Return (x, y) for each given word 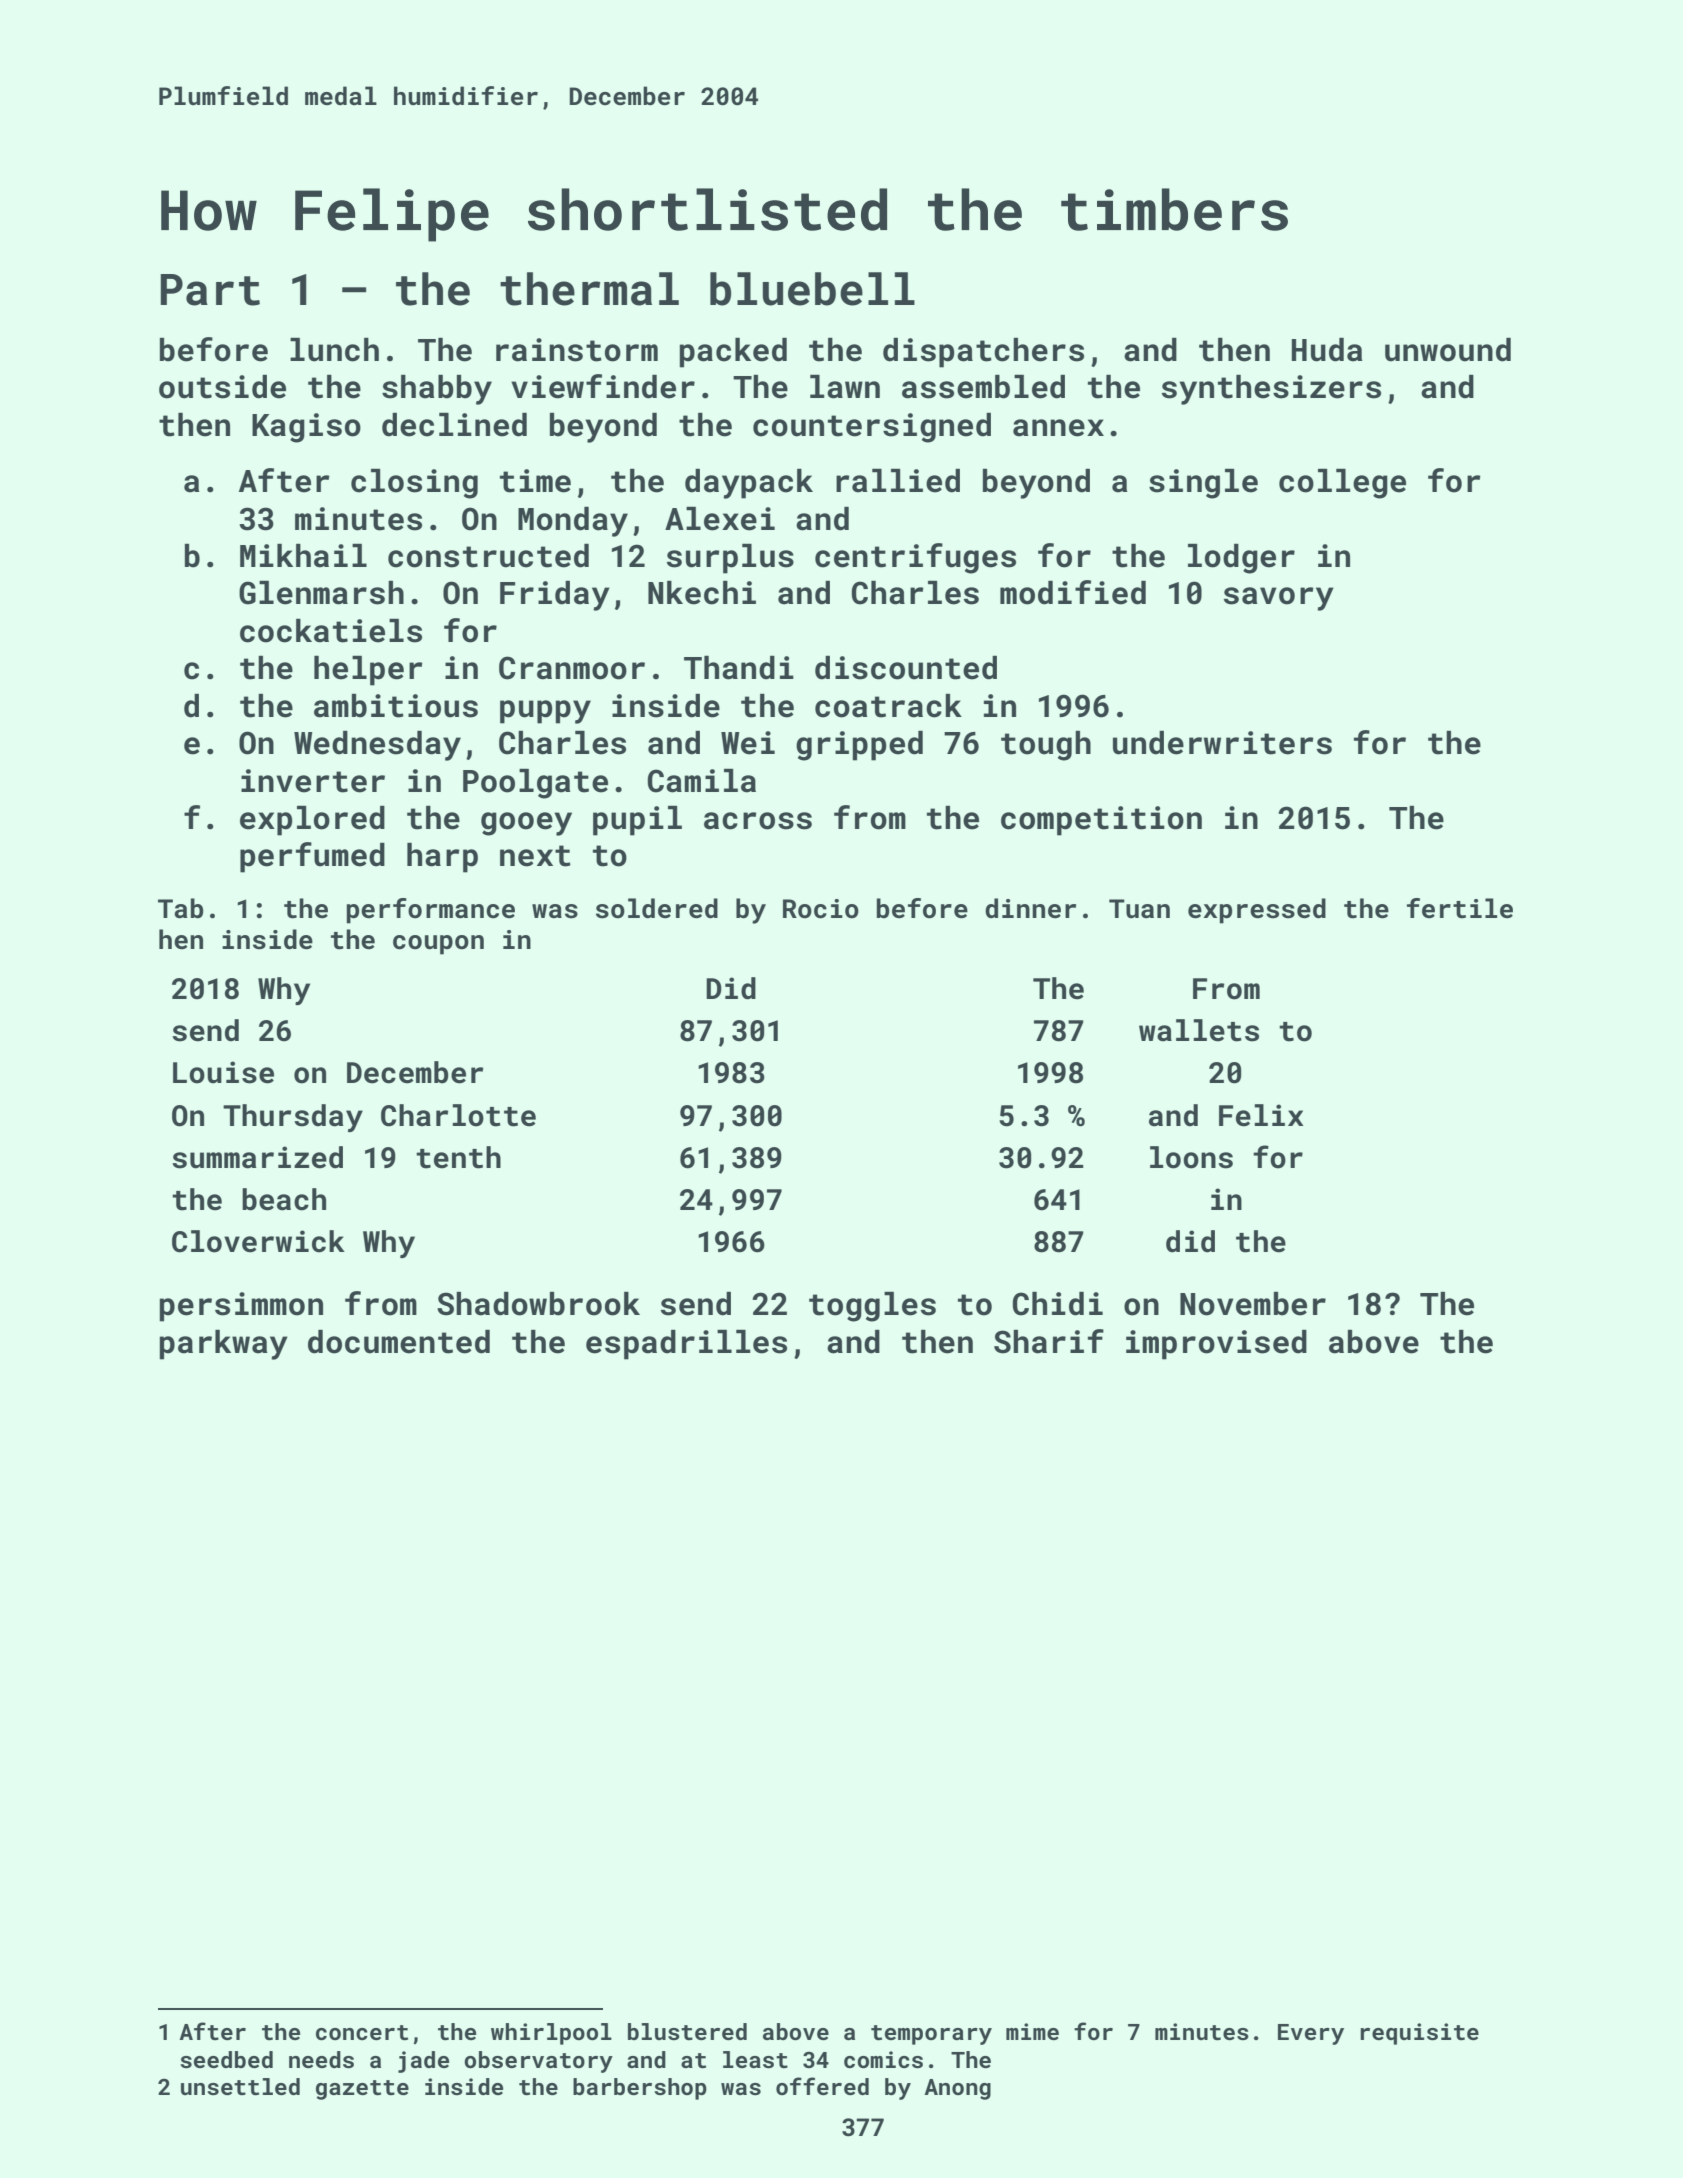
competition (1101, 821)
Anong (957, 2089)
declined (454, 425)
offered (822, 2086)
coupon (438, 945)
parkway (223, 1345)
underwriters (1222, 743)
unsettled (240, 2086)
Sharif (1049, 1341)
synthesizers (1271, 390)
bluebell (812, 289)
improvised (1216, 1345)
